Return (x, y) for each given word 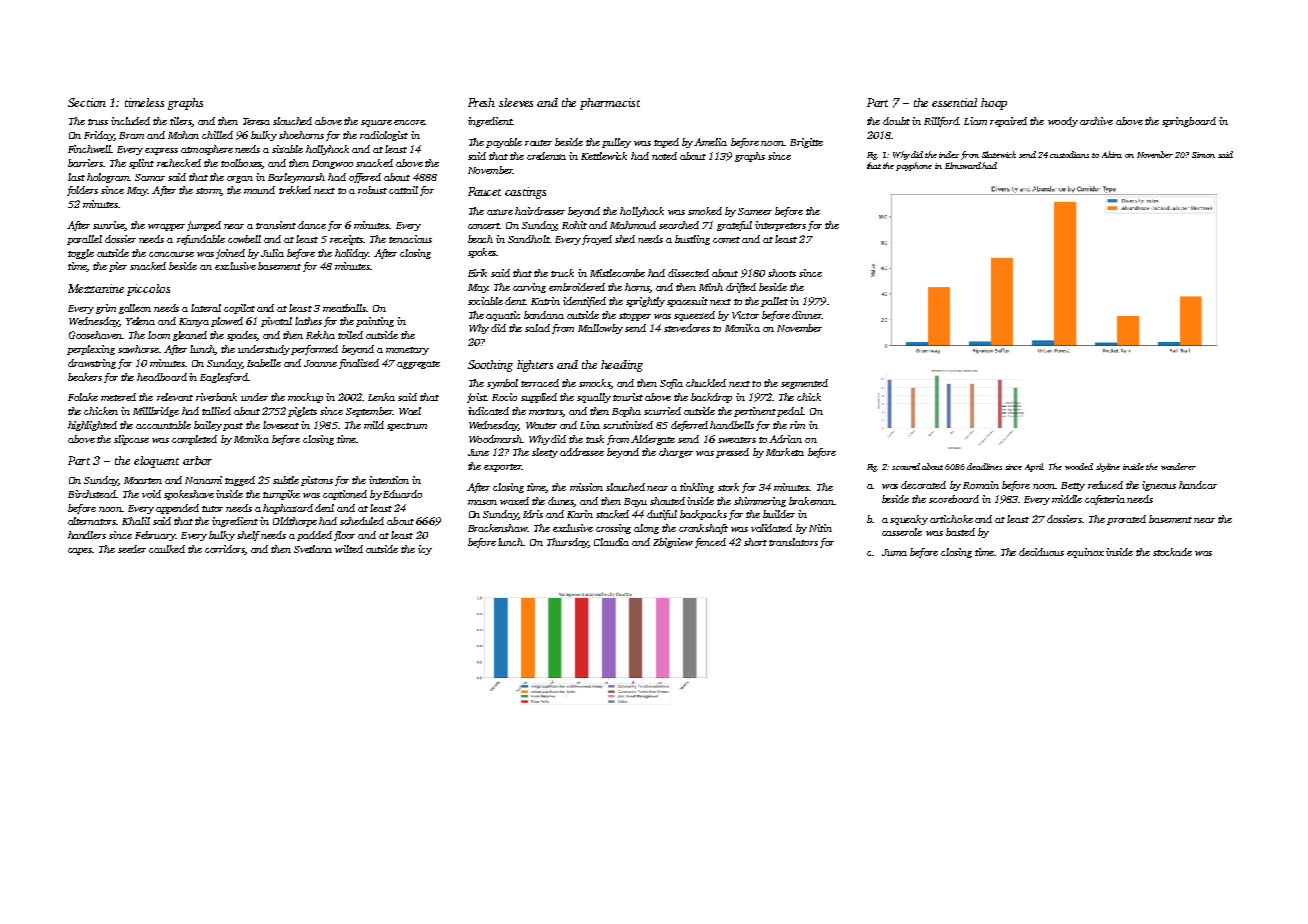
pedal (790, 412)
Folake (83, 397)
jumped (204, 226)
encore (409, 122)
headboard (162, 377)
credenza (546, 156)
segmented (804, 384)
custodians (1069, 154)
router (538, 143)
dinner (807, 315)
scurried (662, 411)
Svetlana (313, 549)
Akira (1112, 154)
